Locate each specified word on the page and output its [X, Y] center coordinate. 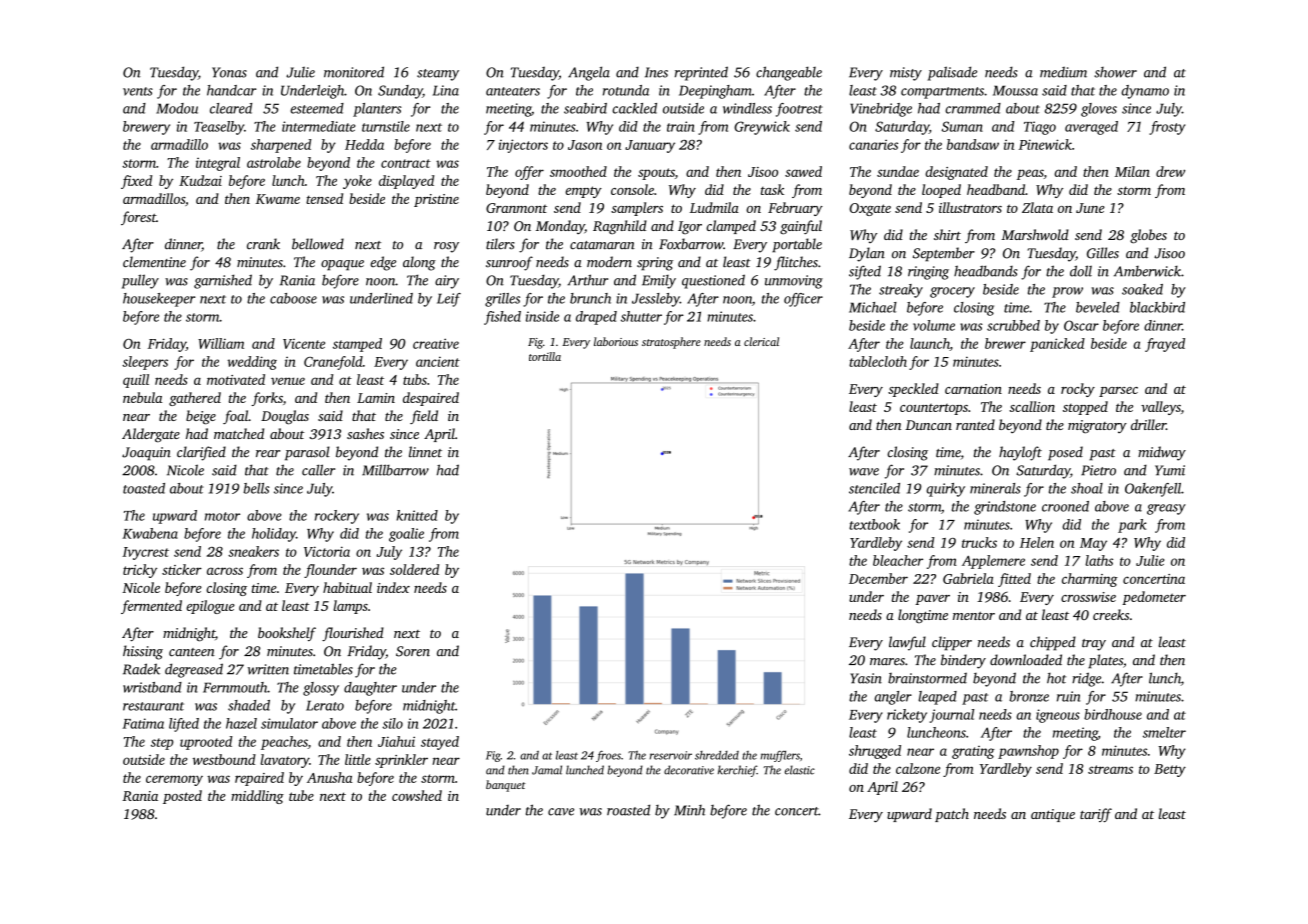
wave [864, 472]
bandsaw [973, 144]
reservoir [671, 755]
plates [1105, 661]
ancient [438, 361]
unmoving [794, 282]
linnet [425, 452]
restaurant [153, 706]
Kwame [278, 199]
